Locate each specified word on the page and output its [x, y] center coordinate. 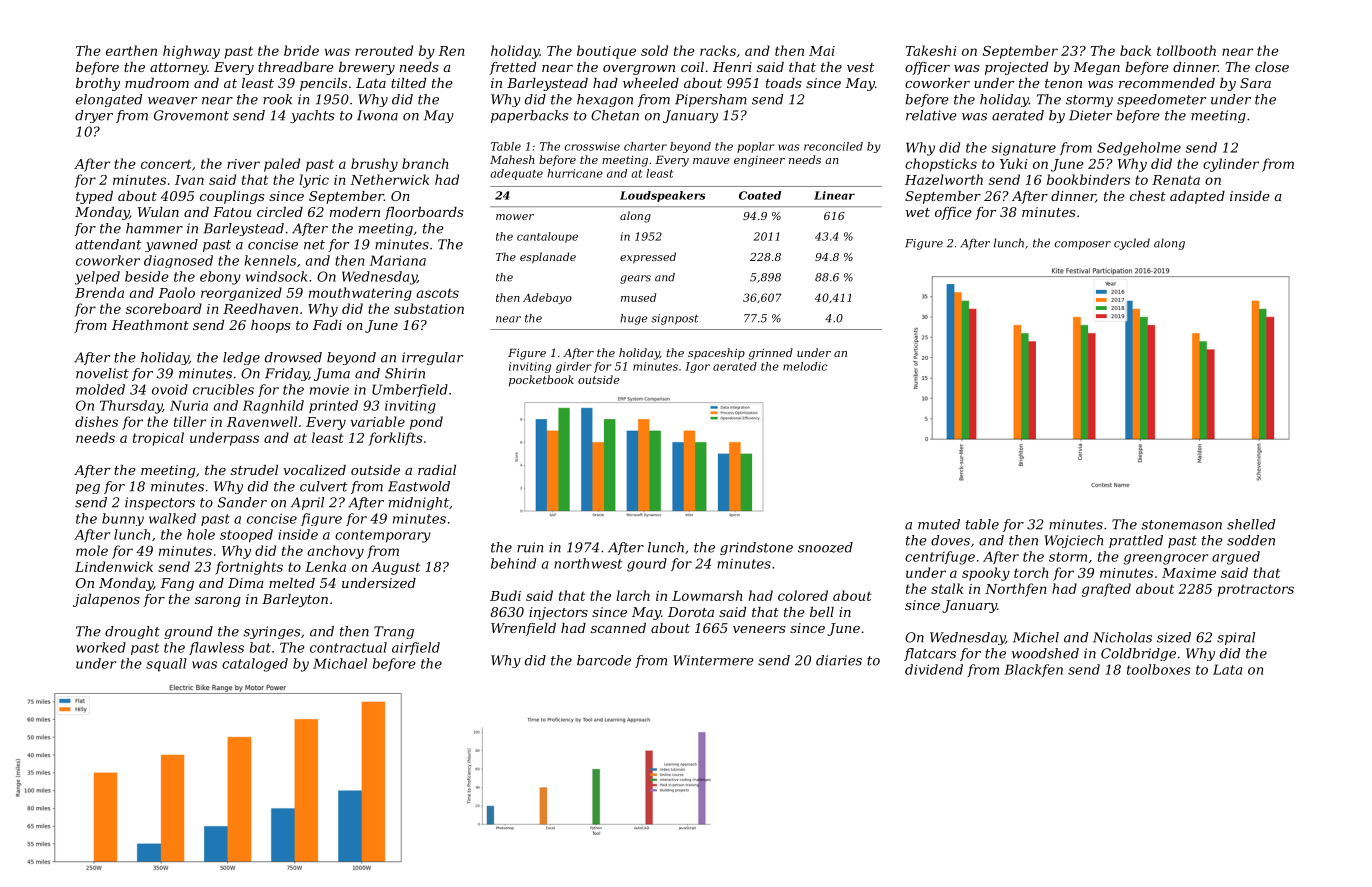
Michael [340, 663]
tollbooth [1186, 50]
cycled [1132, 244]
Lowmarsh [707, 595]
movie [329, 390]
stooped [246, 536]
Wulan [158, 212]
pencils [323, 84]
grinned [771, 354]
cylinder [1231, 165]
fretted [512, 68]
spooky [986, 574]
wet [918, 212]
